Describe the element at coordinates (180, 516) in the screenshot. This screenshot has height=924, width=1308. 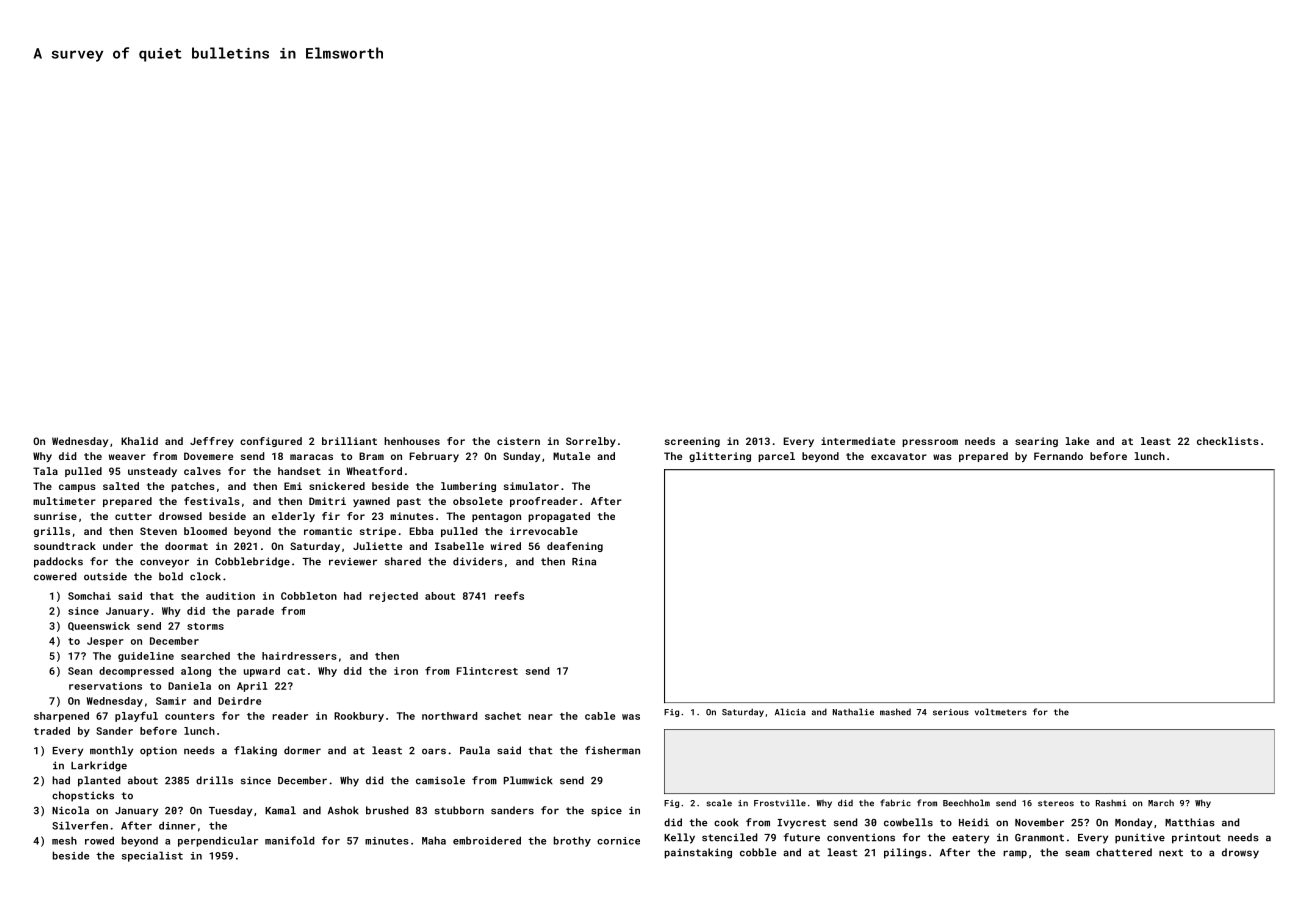
I see `drowsed` at that location.
